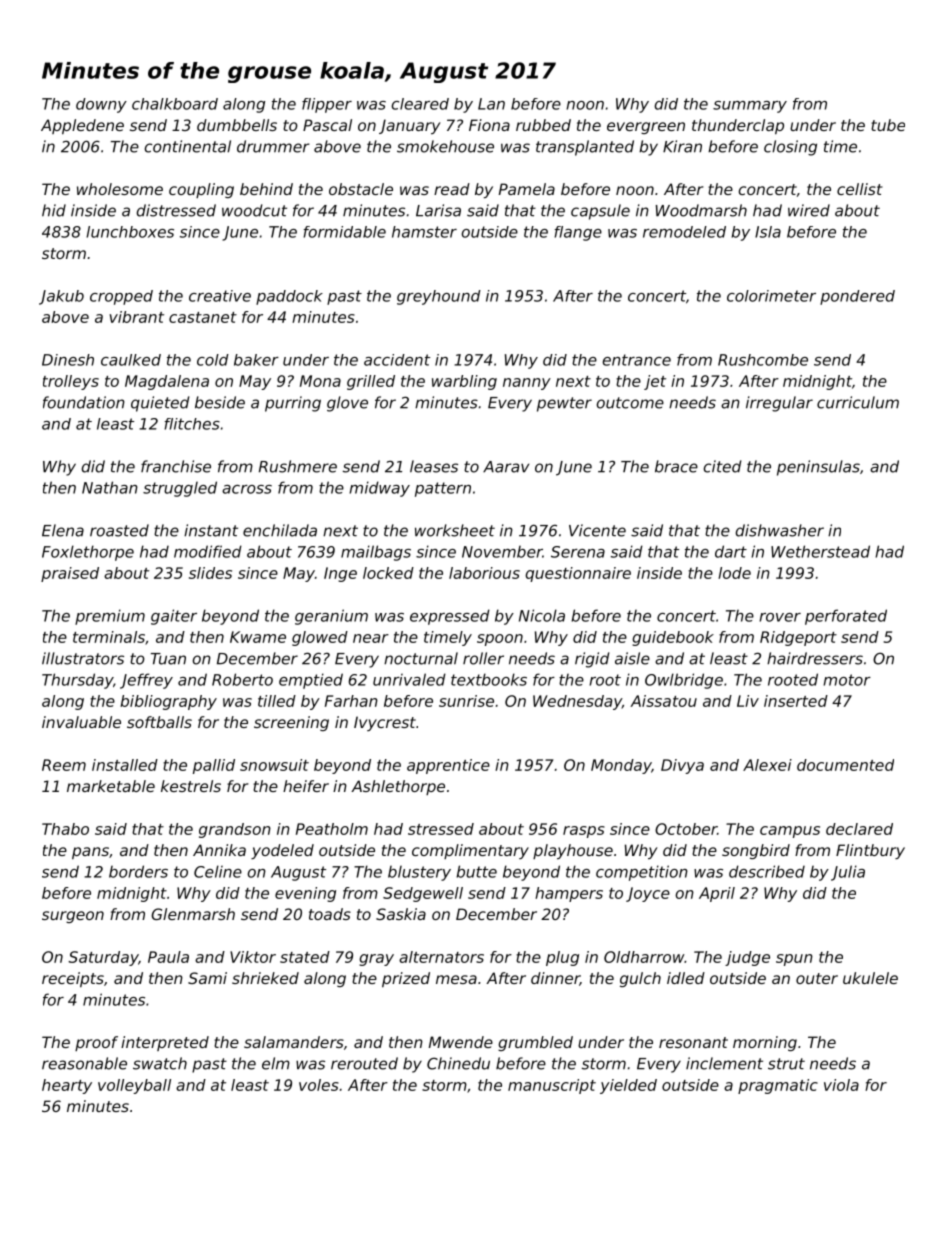  Describe the element at coordinates (502, 552) in the document. I see `November` at that location.
